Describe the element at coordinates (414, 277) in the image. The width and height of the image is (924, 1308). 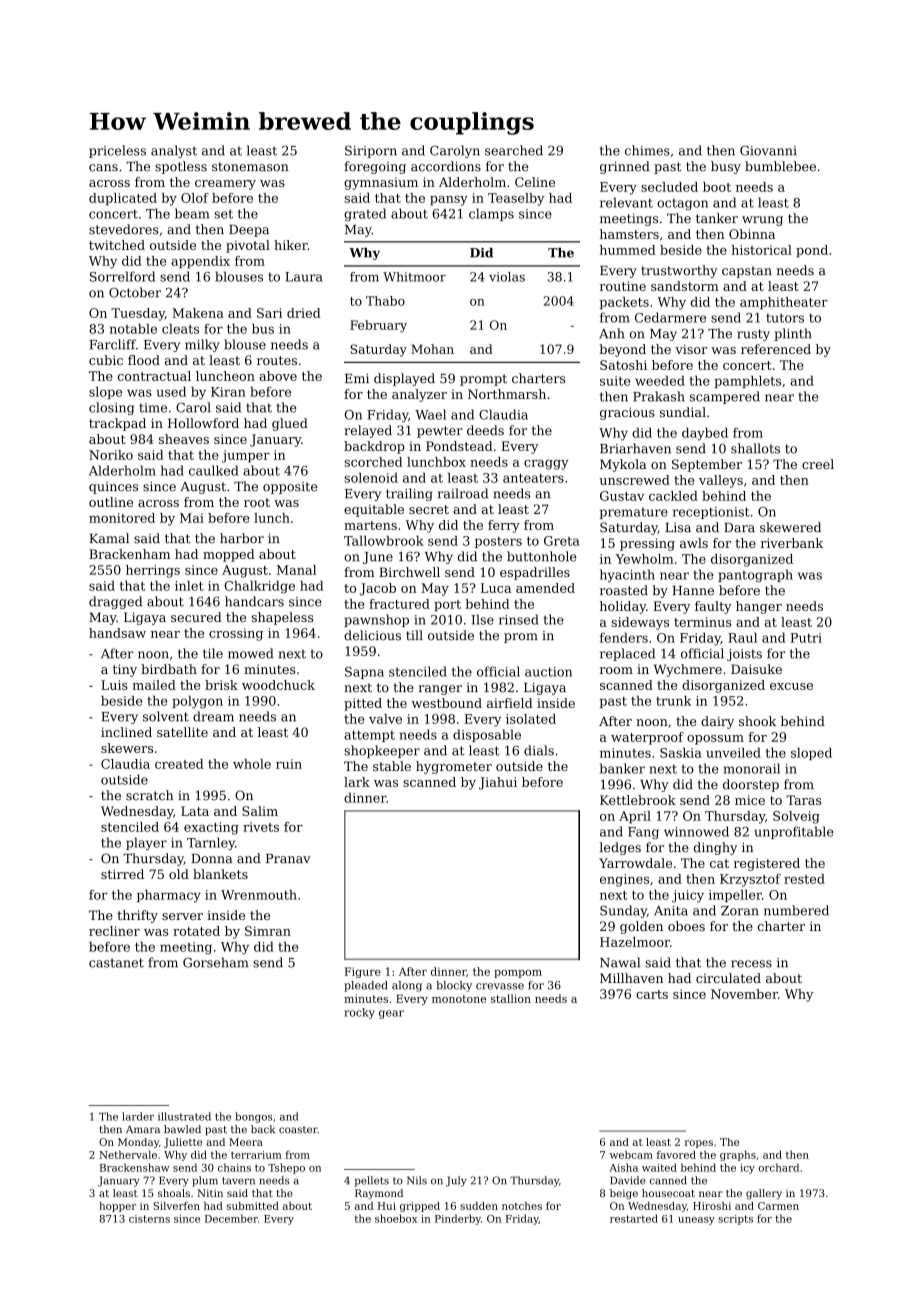
I see `Whitmoor` at that location.
